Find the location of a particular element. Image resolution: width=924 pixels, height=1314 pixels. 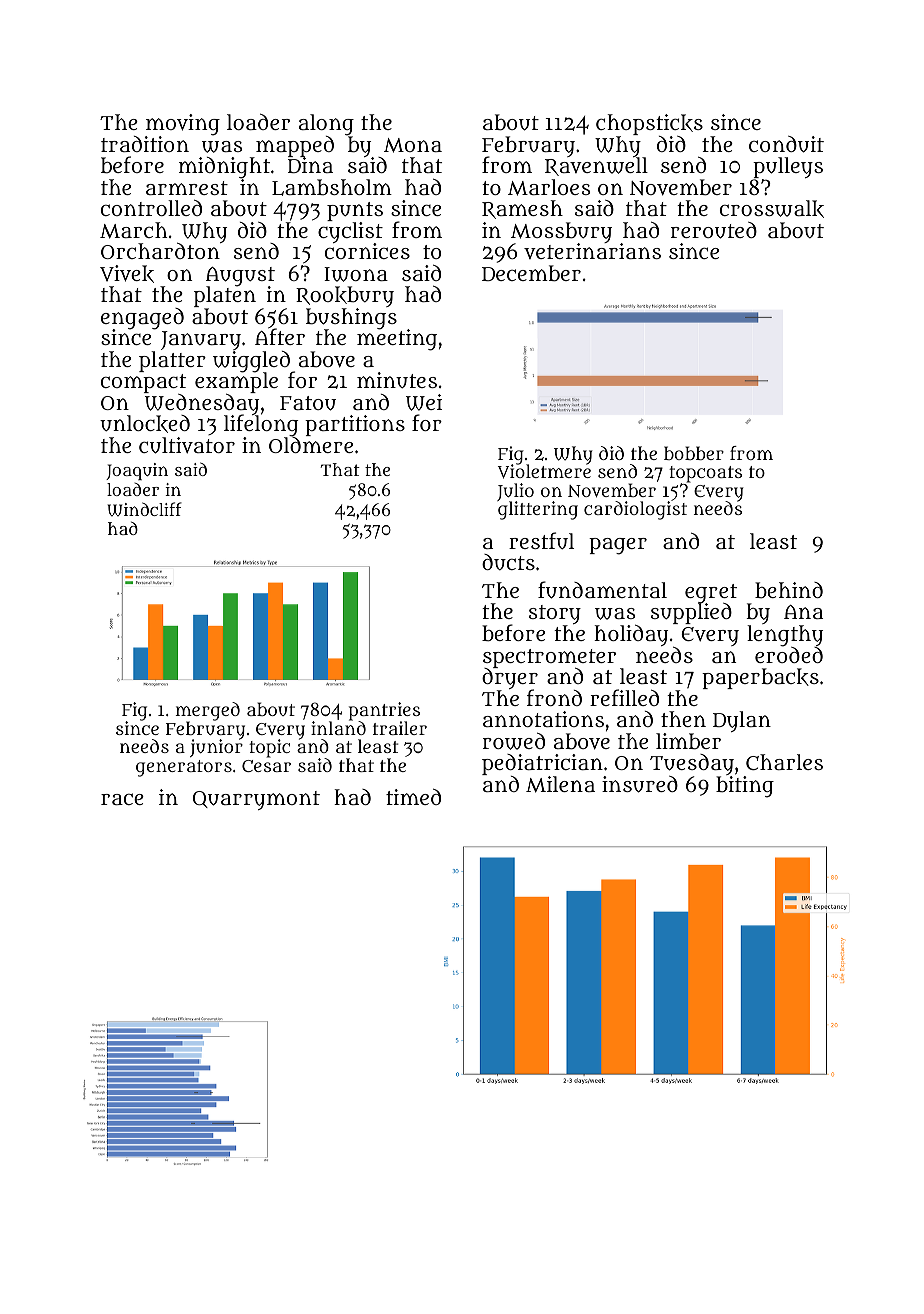

glittering is located at coordinates (538, 511).
